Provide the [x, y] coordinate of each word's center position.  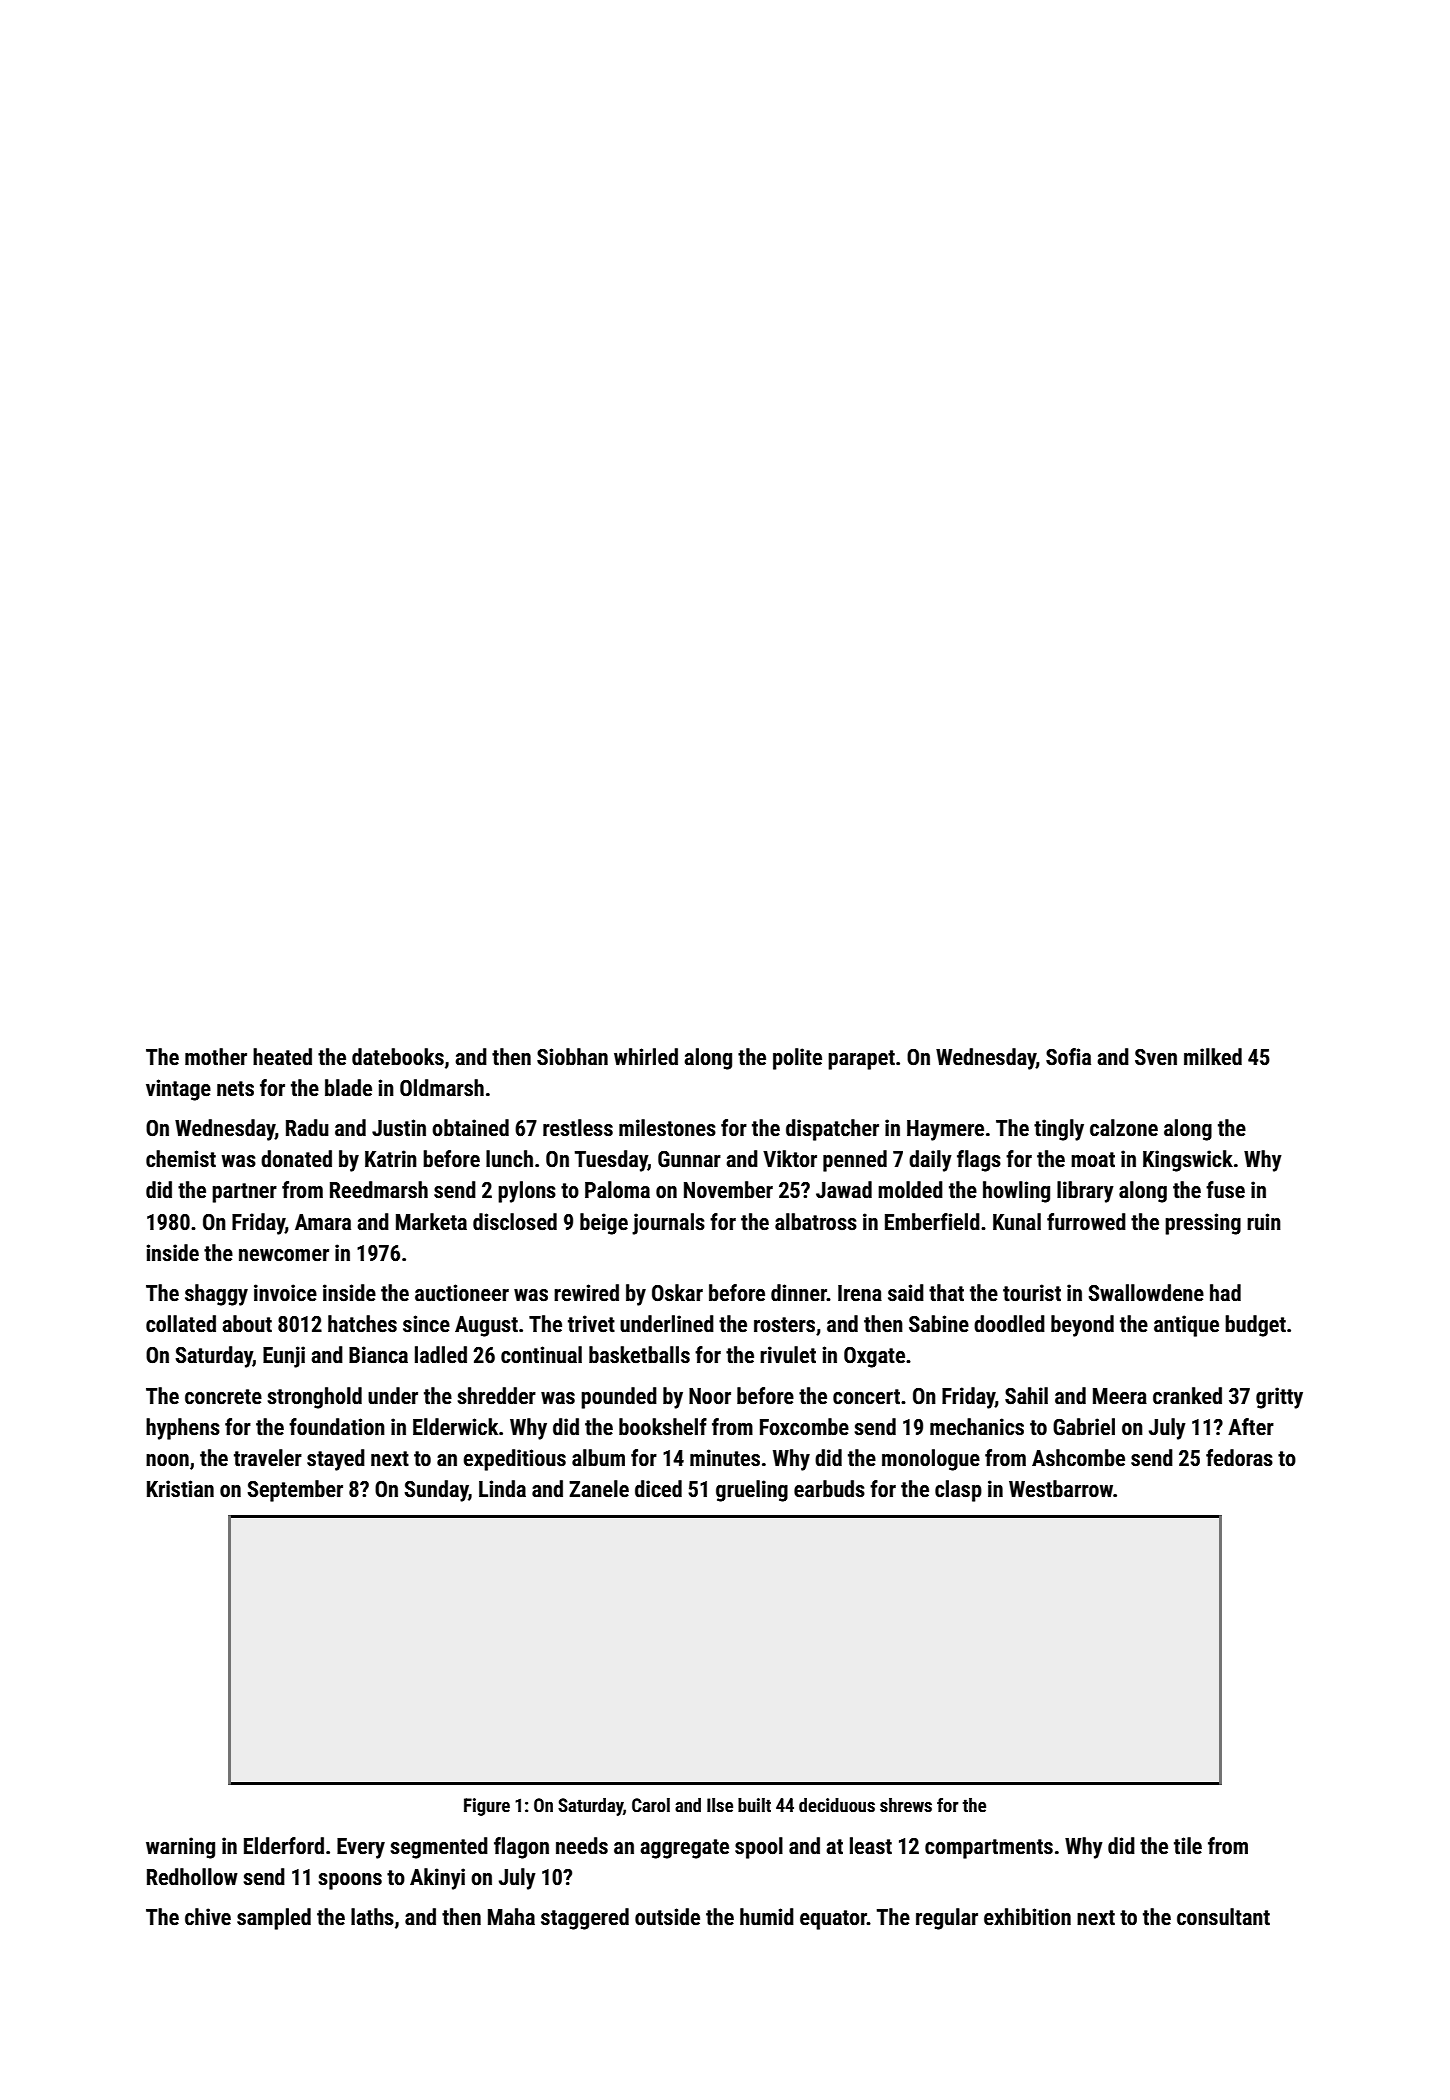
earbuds [829, 1489]
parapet [861, 1060]
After [1251, 1427]
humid [767, 1917]
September [295, 1491]
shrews [906, 1805]
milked [1213, 1057]
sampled [274, 1919]
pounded [619, 1398]
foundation [337, 1427]
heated [282, 1057]
